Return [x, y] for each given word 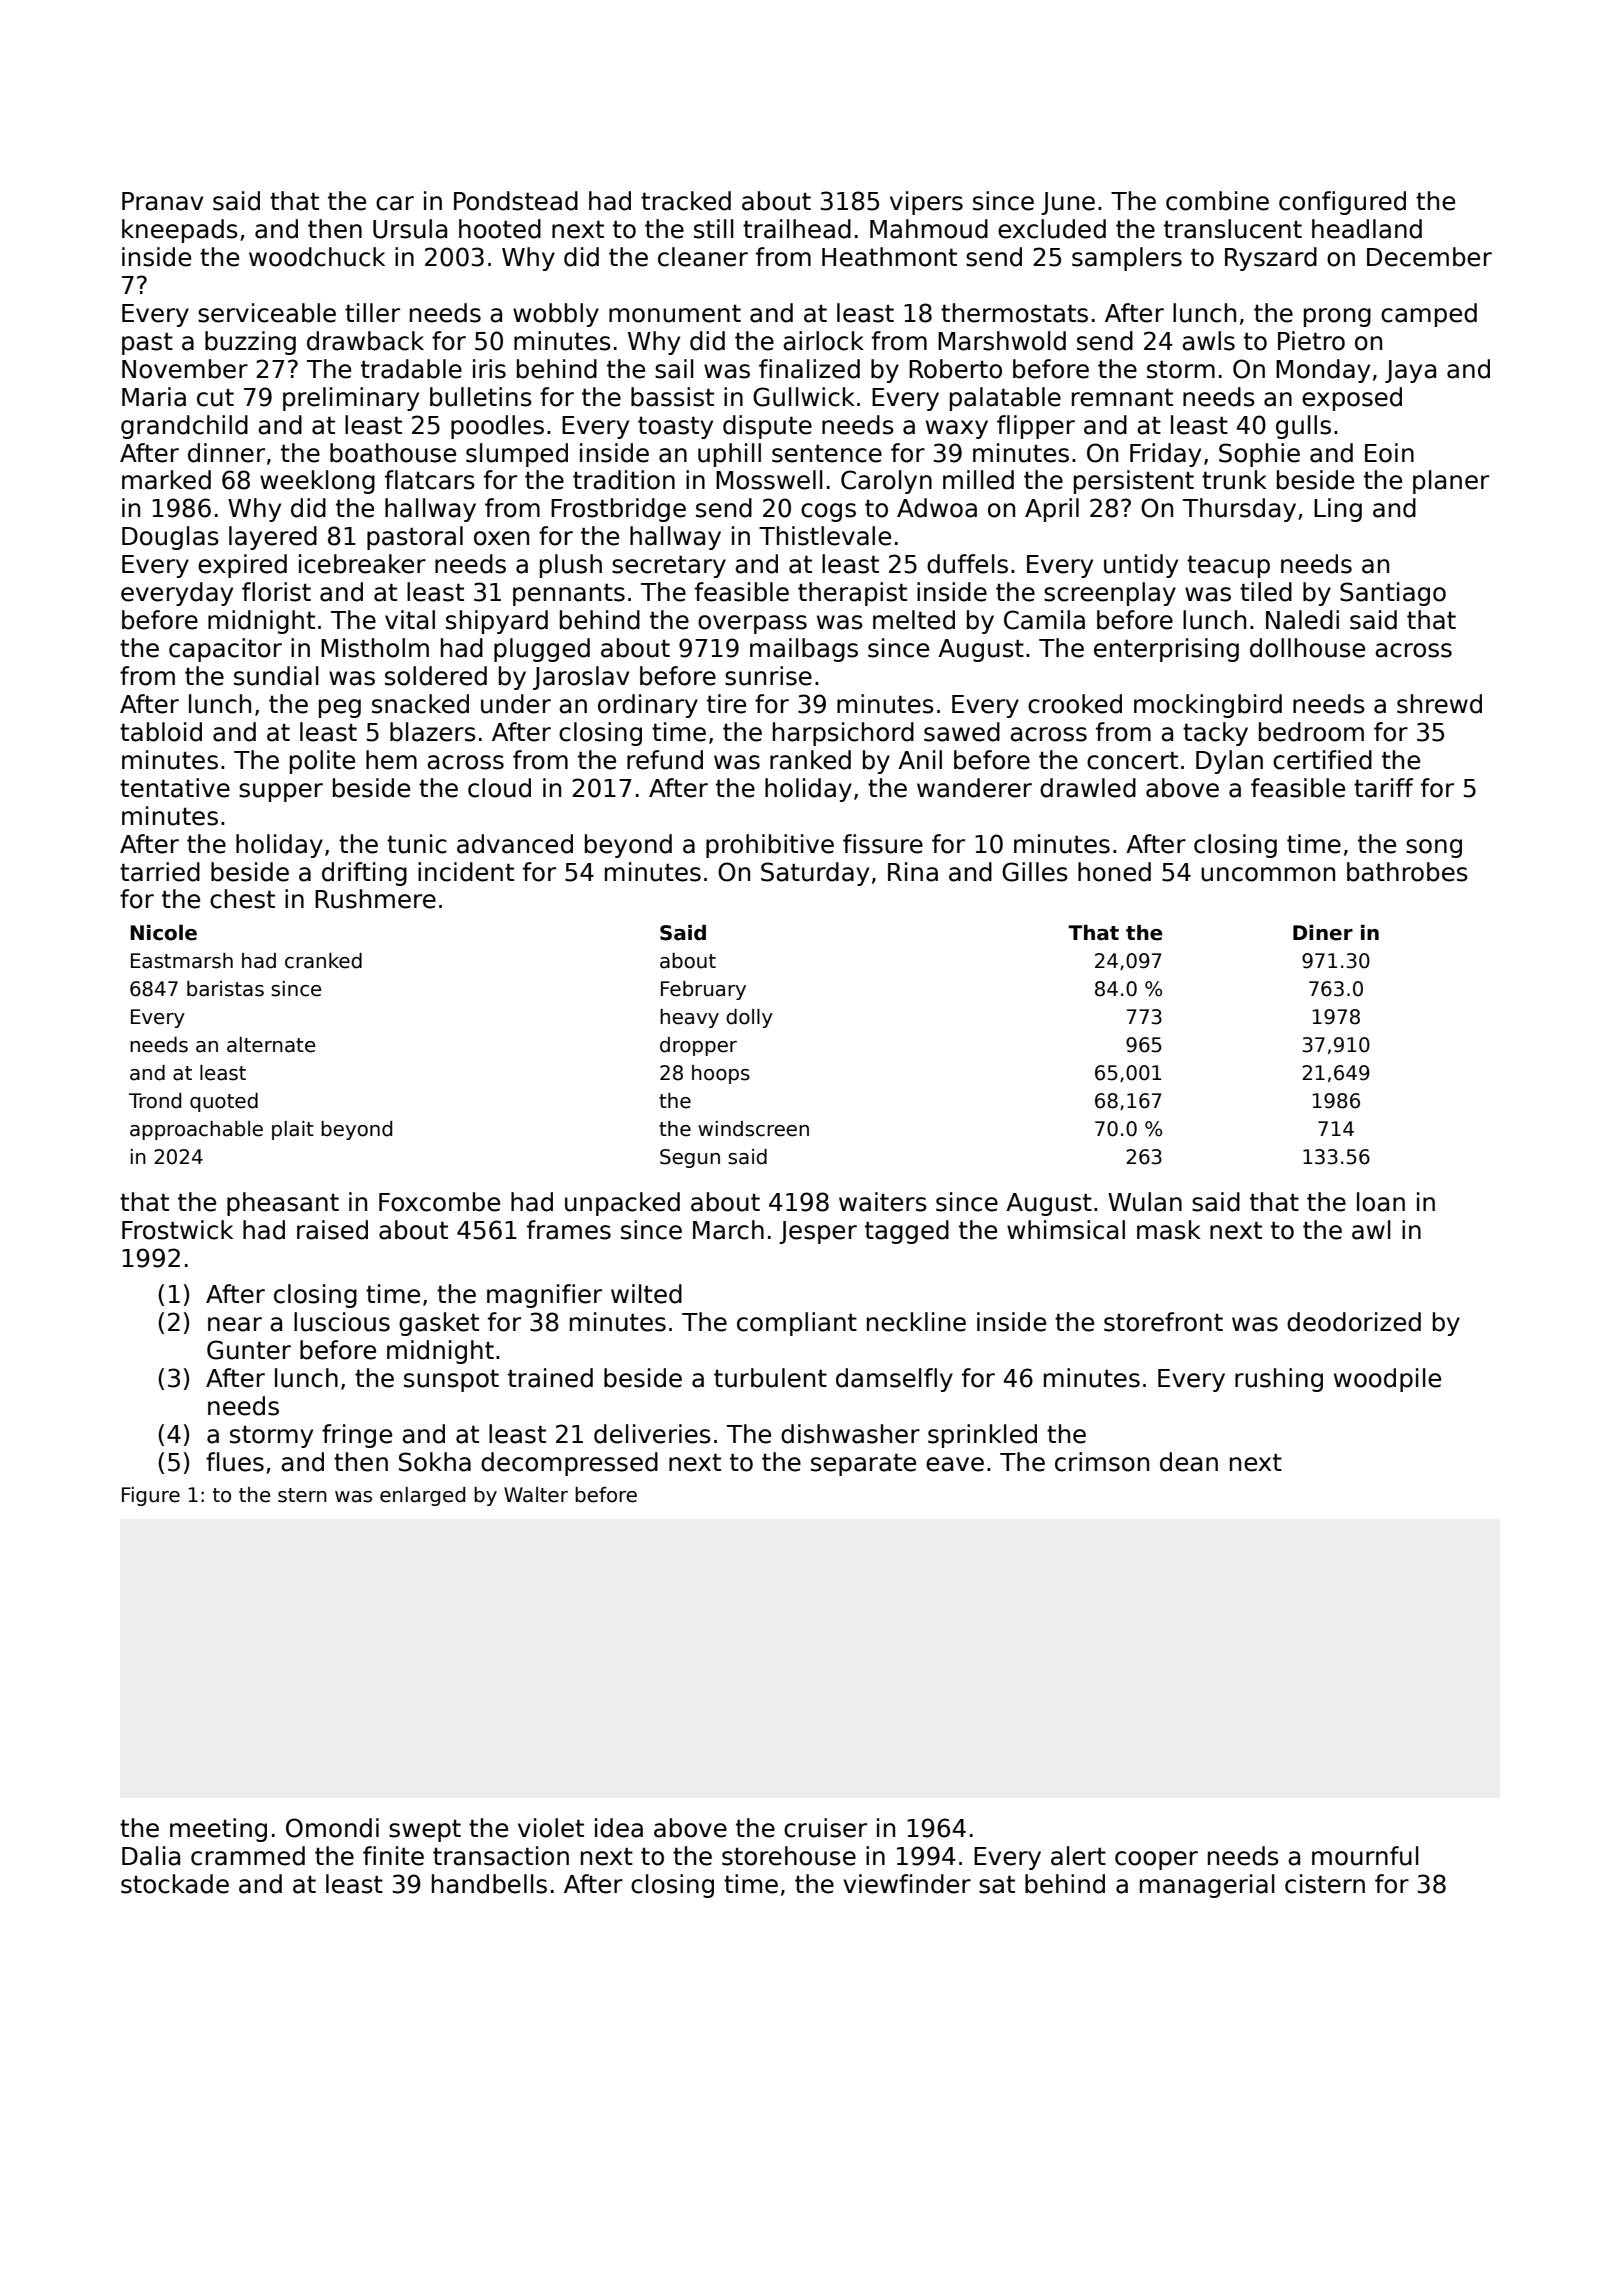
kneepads [180, 231]
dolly [749, 1018]
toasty [675, 427]
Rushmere [375, 899]
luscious [342, 1322]
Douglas [170, 538]
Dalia [151, 1856]
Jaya [1410, 371]
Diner [1323, 933]
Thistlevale [825, 536]
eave [955, 1464]
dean [1189, 1462]
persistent [1134, 482]
